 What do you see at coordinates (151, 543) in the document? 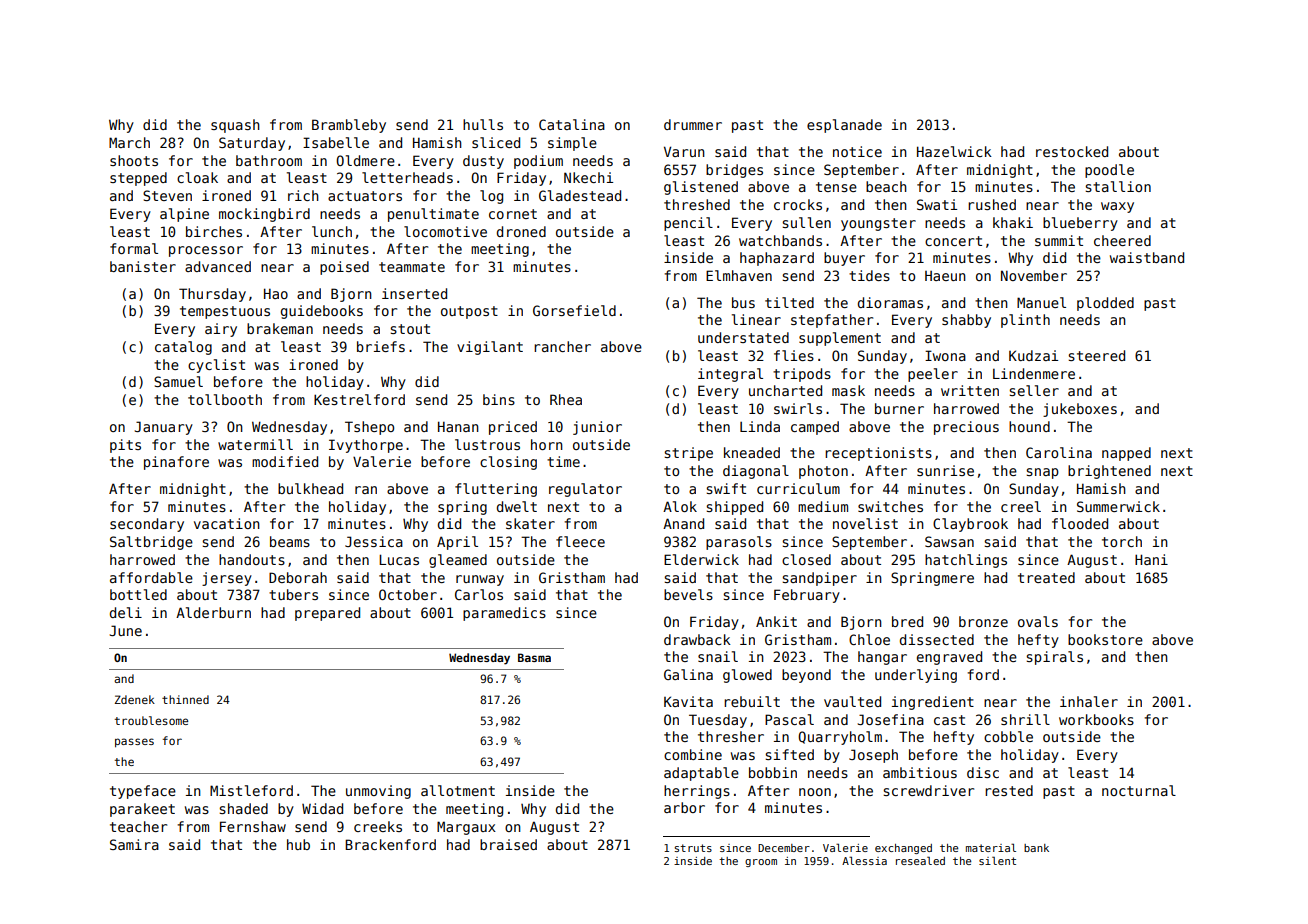
I see `Saltbridge` at bounding box center [151, 543].
